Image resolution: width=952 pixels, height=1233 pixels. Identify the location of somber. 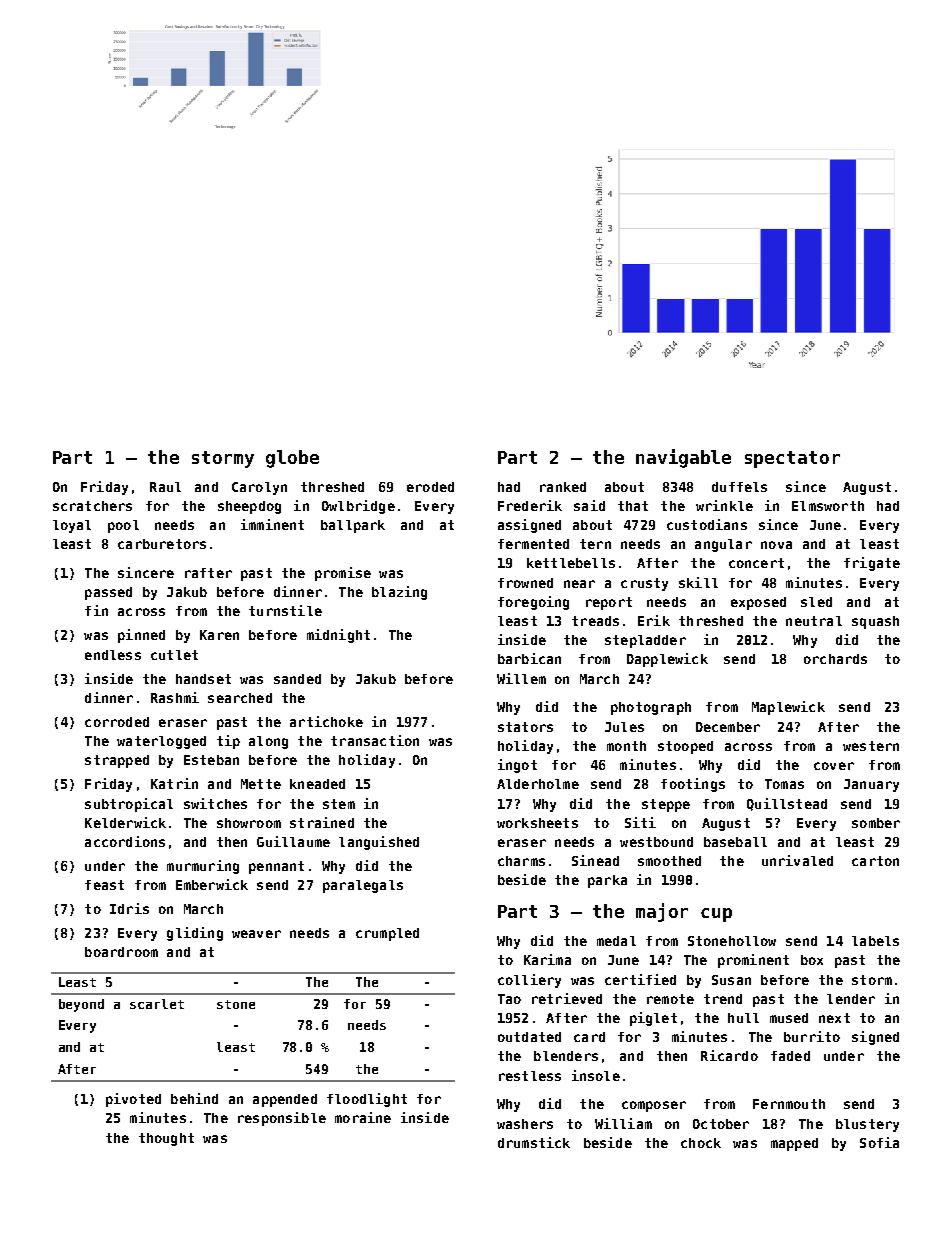
(876, 823).
